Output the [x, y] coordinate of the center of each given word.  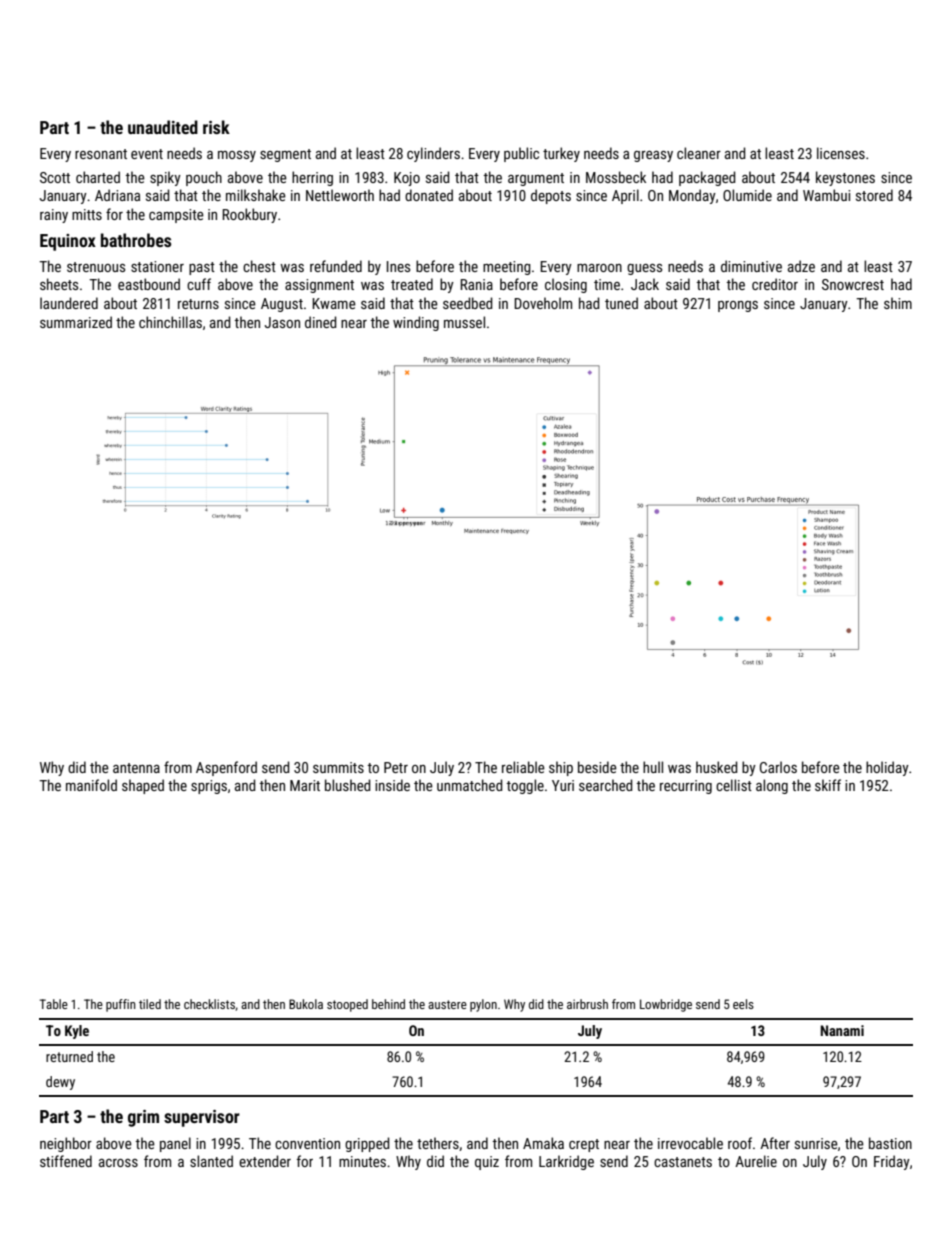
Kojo [407, 179]
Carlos [778, 767]
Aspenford [226, 768]
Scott [55, 177]
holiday [887, 768]
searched [606, 785]
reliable [523, 767]
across [118, 1163]
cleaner [699, 153]
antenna [136, 768]
